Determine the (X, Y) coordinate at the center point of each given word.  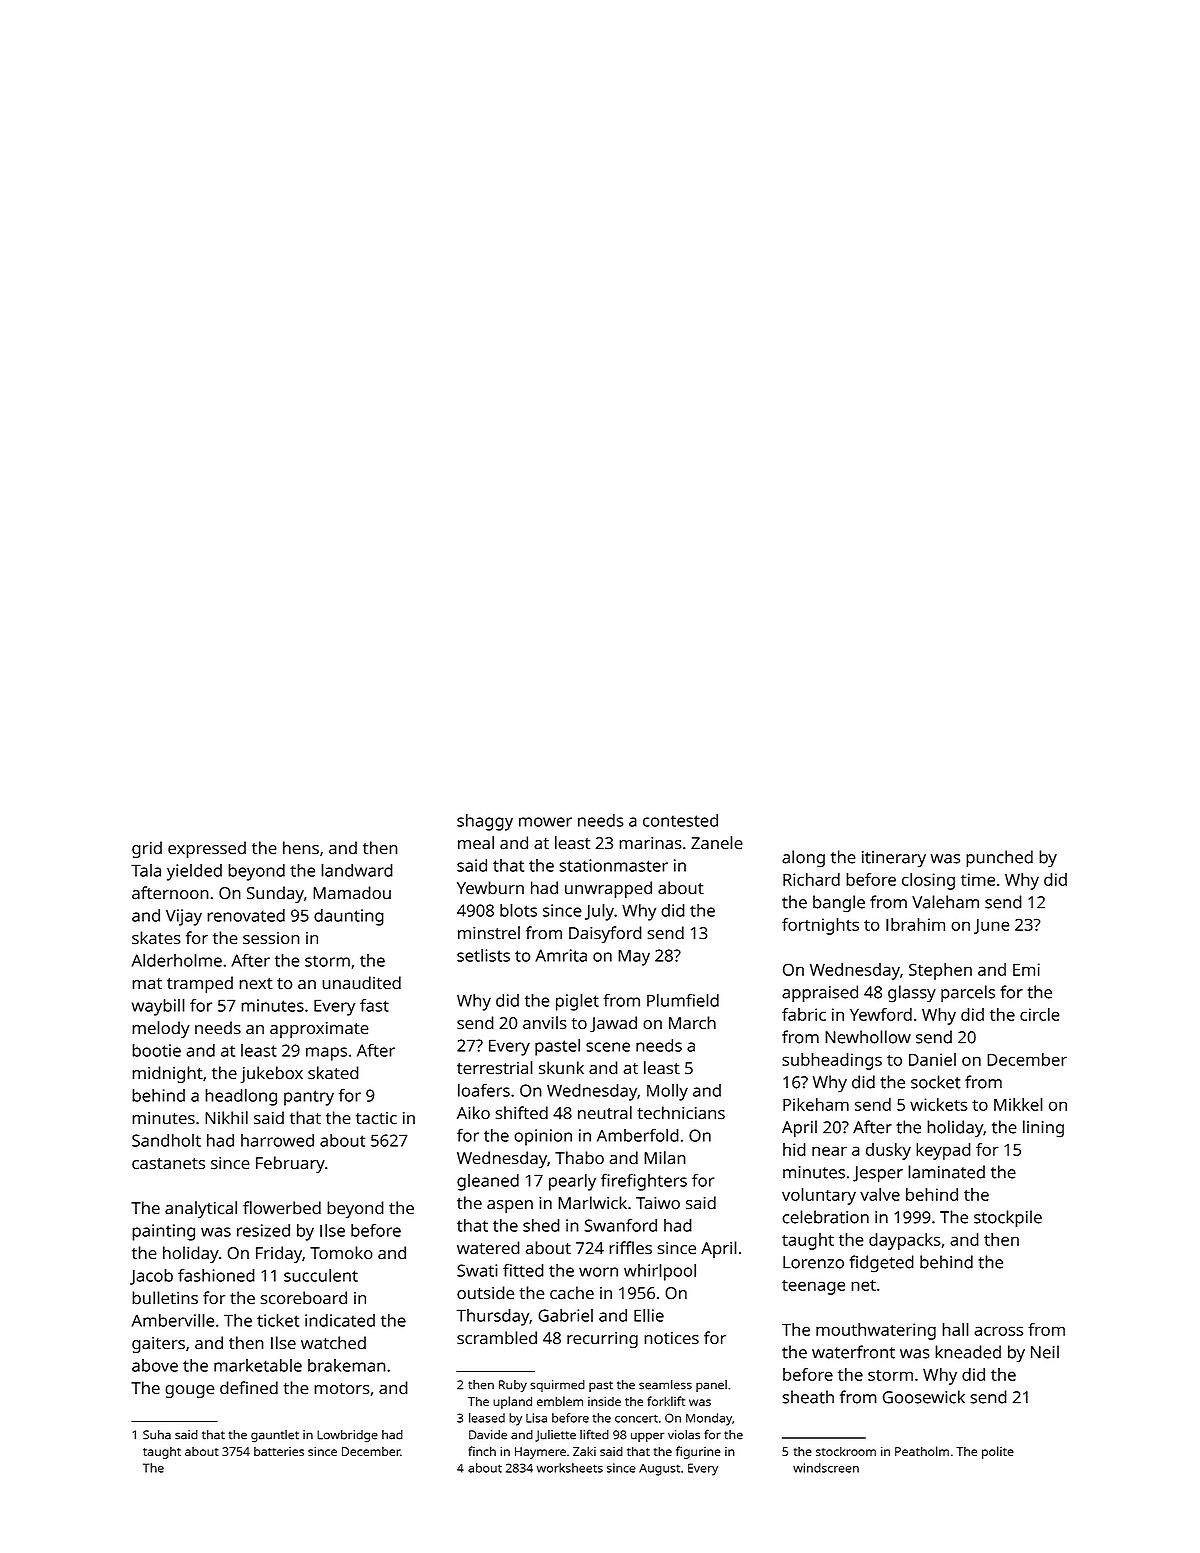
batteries (279, 1451)
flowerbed (282, 1208)
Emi (1026, 969)
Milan (665, 1158)
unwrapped (608, 889)
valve (880, 1194)
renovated (246, 915)
